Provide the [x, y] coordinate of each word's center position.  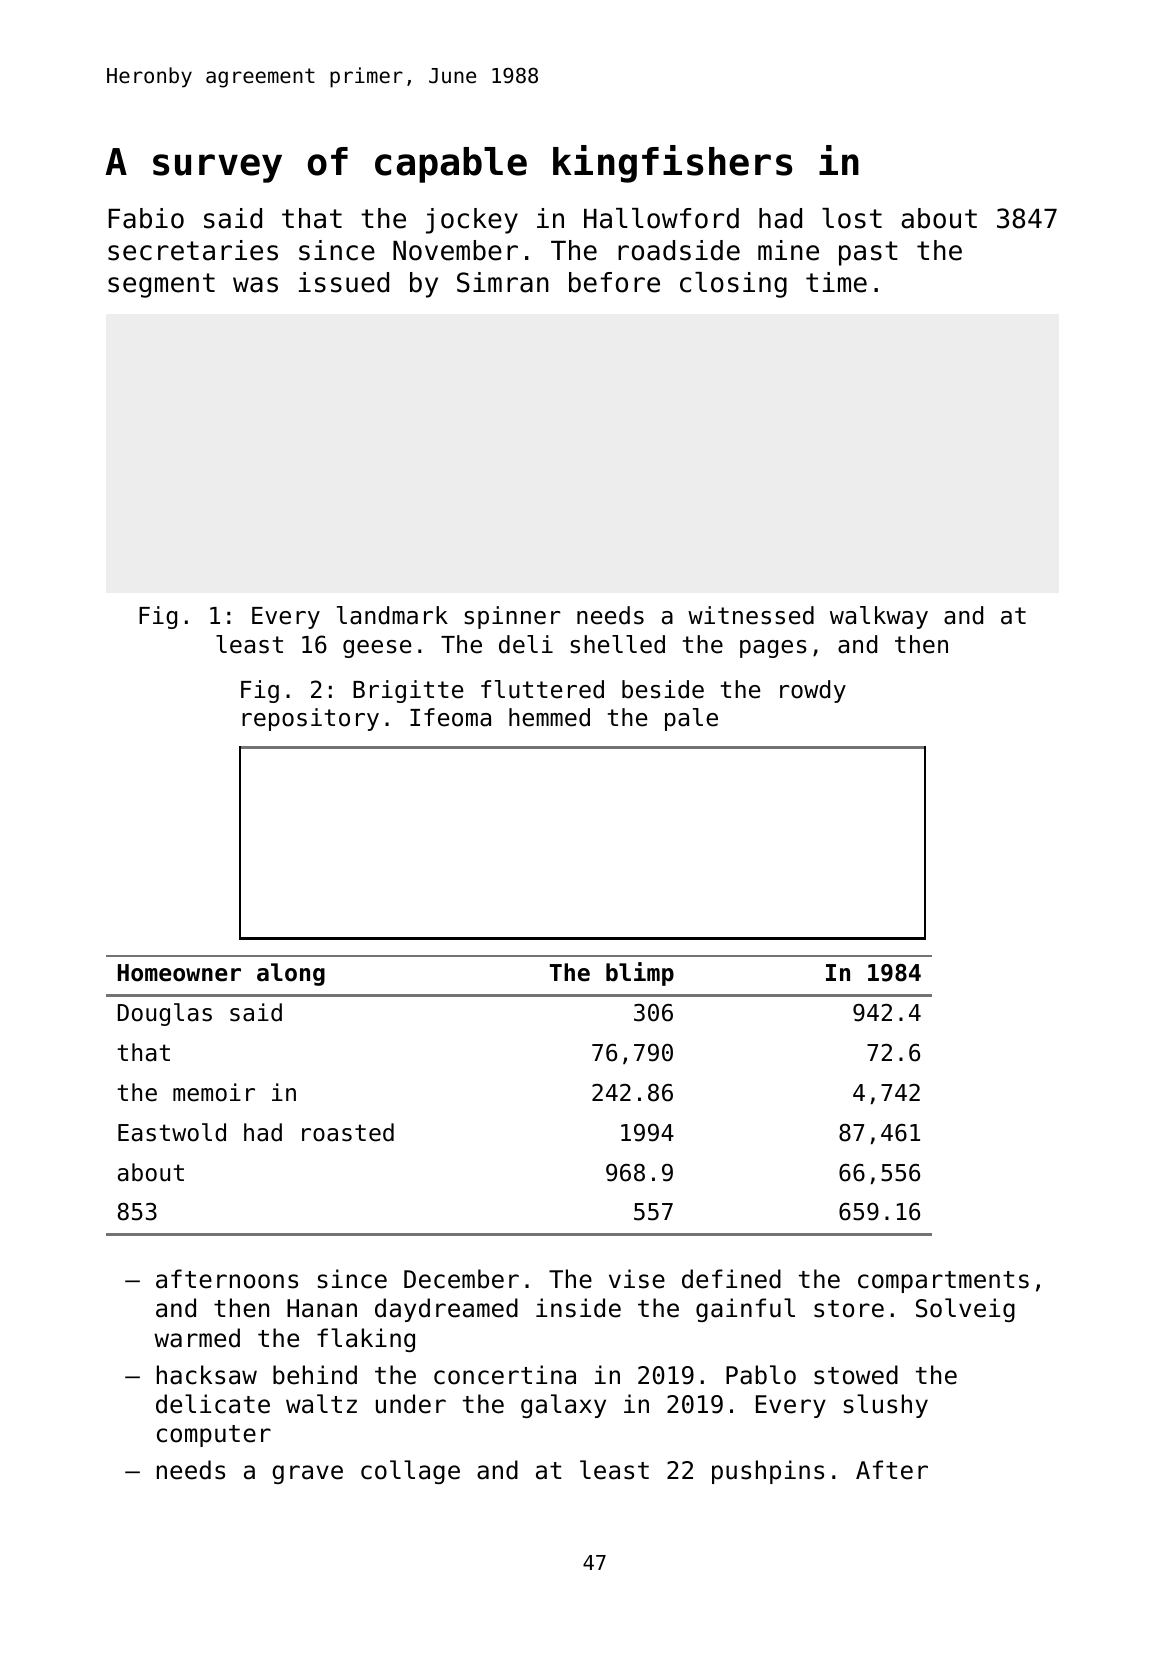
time [836, 282]
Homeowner [179, 973]
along [291, 974]
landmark [392, 615]
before [614, 282]
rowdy [813, 691]
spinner [512, 617]
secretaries [193, 250]
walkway [879, 617]
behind [315, 1375]
